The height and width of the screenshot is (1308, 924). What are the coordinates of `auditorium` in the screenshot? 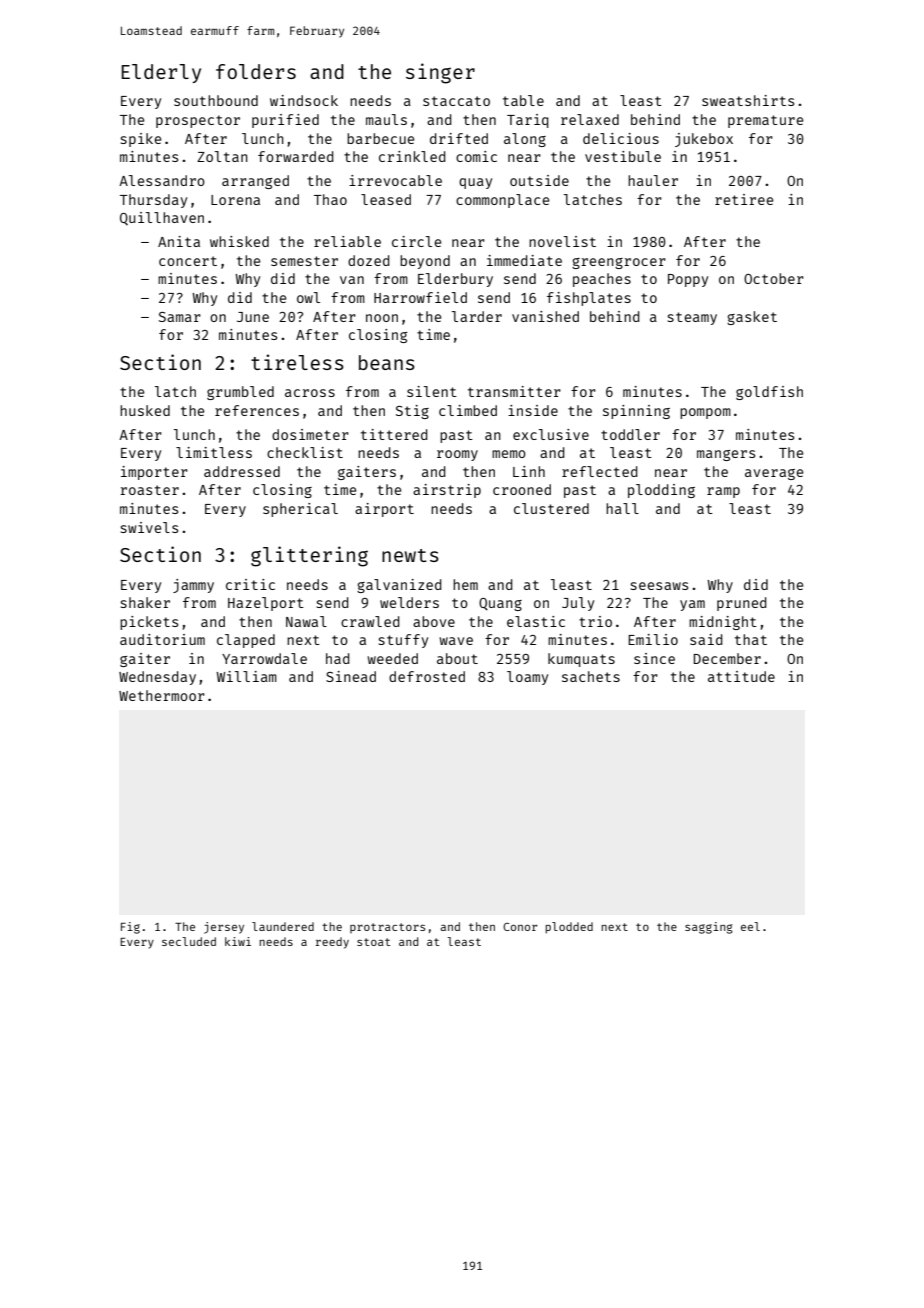 It's located at (162, 639).
